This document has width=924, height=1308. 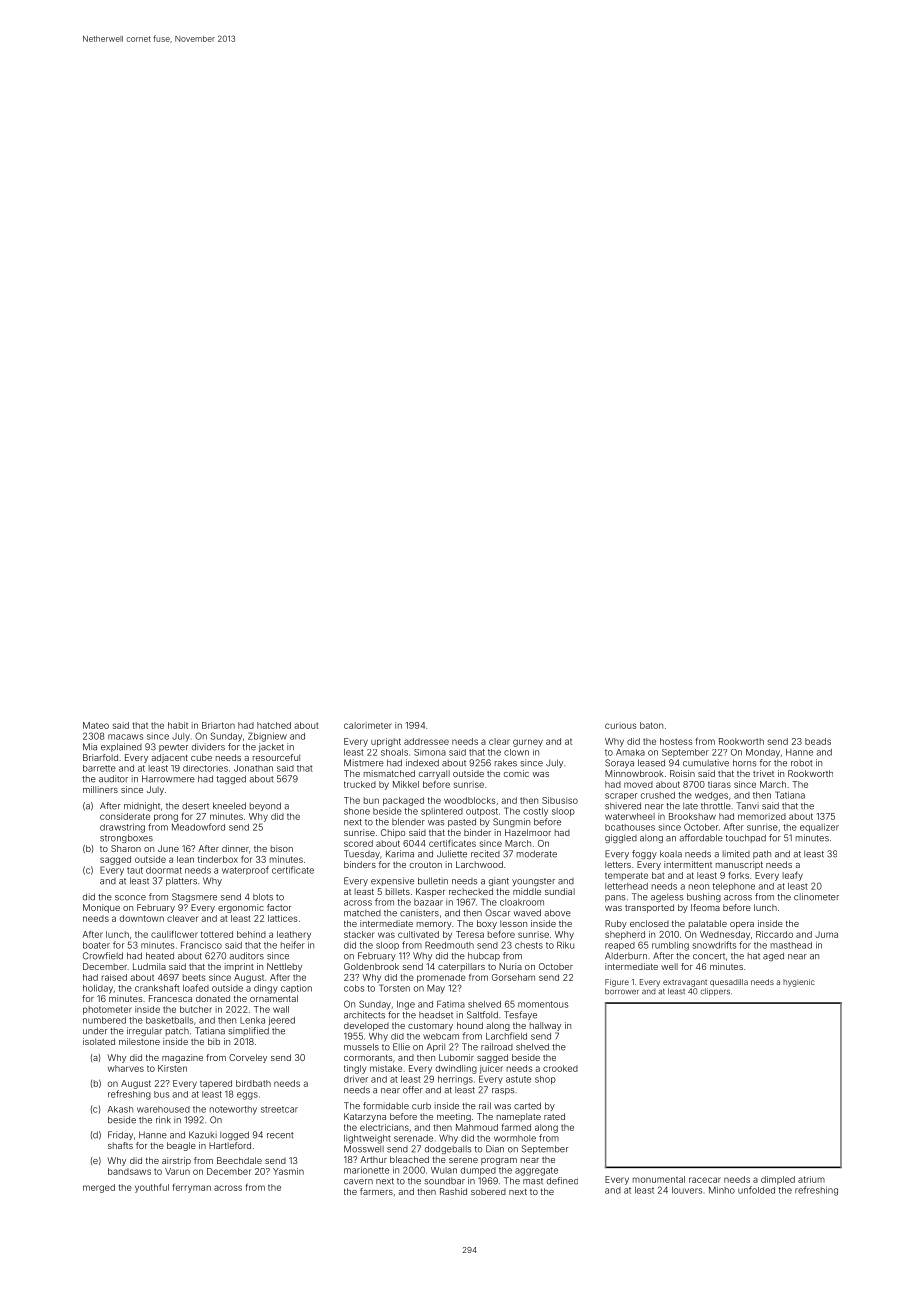 What do you see at coordinates (545, 1080) in the document?
I see `shop` at bounding box center [545, 1080].
